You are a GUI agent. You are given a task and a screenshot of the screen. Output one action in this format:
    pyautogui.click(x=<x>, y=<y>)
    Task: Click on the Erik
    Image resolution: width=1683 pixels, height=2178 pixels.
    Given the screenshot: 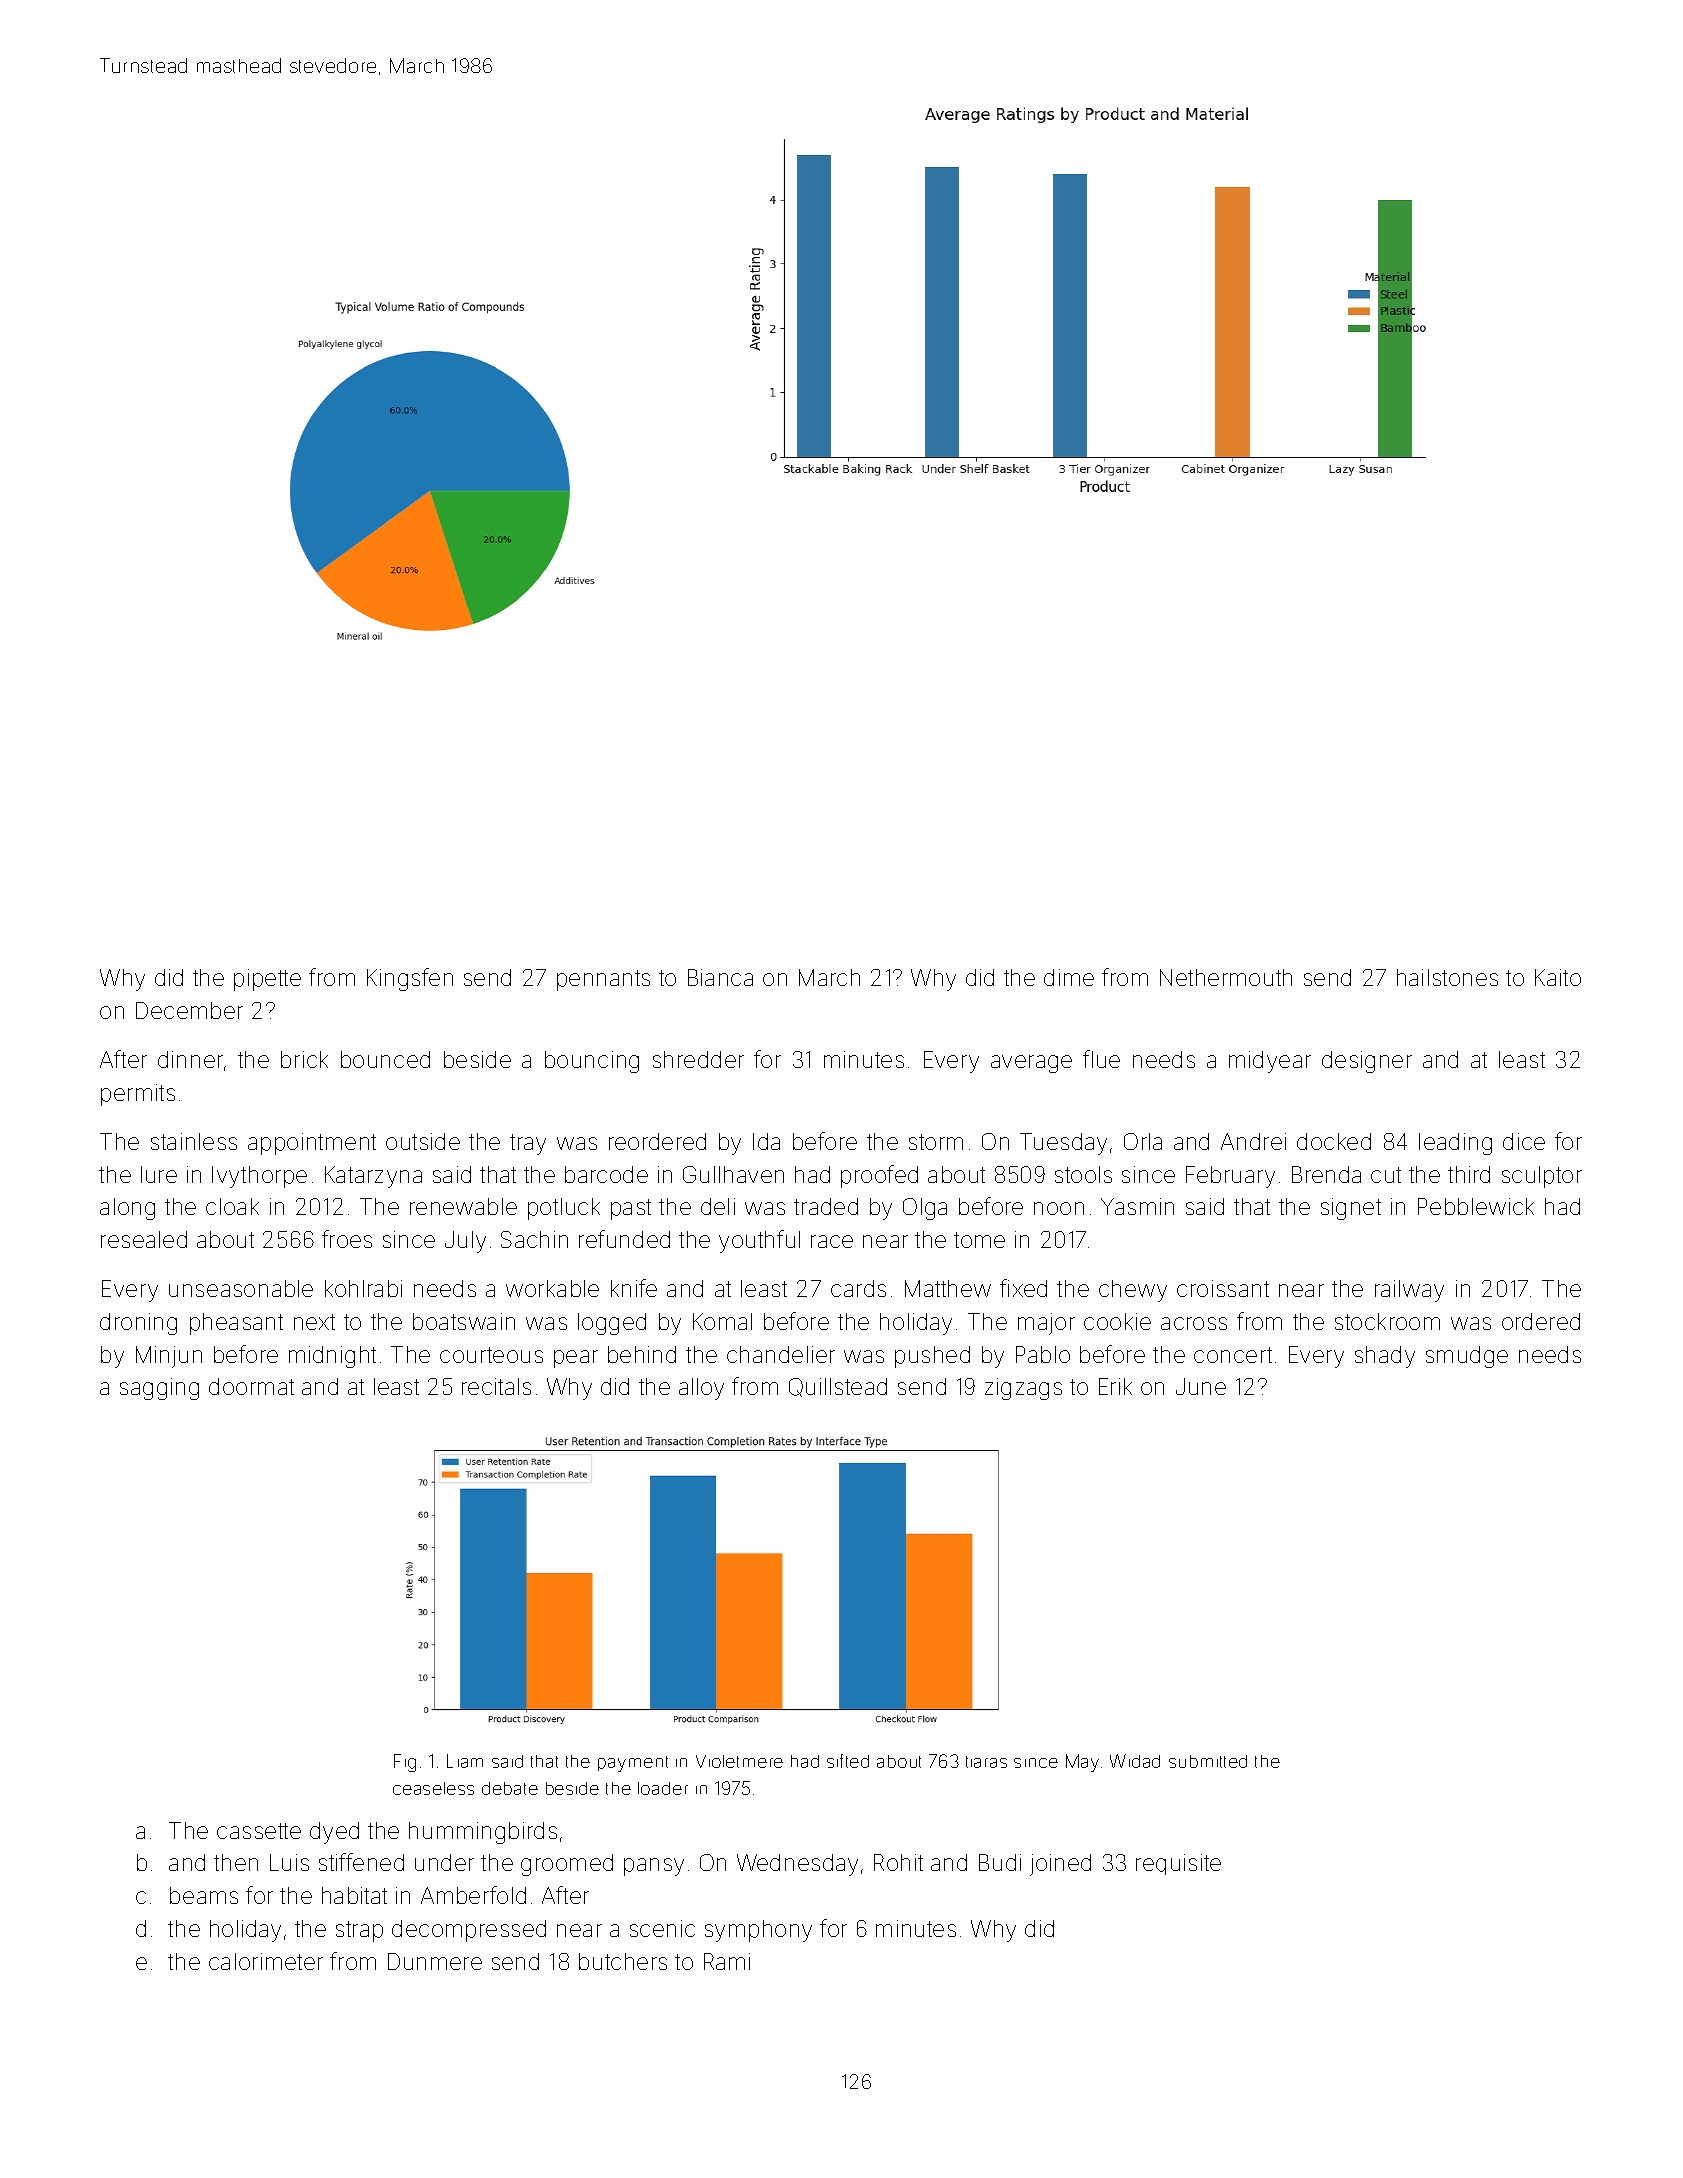 What is the action you would take?
    pyautogui.click(x=1115, y=1386)
